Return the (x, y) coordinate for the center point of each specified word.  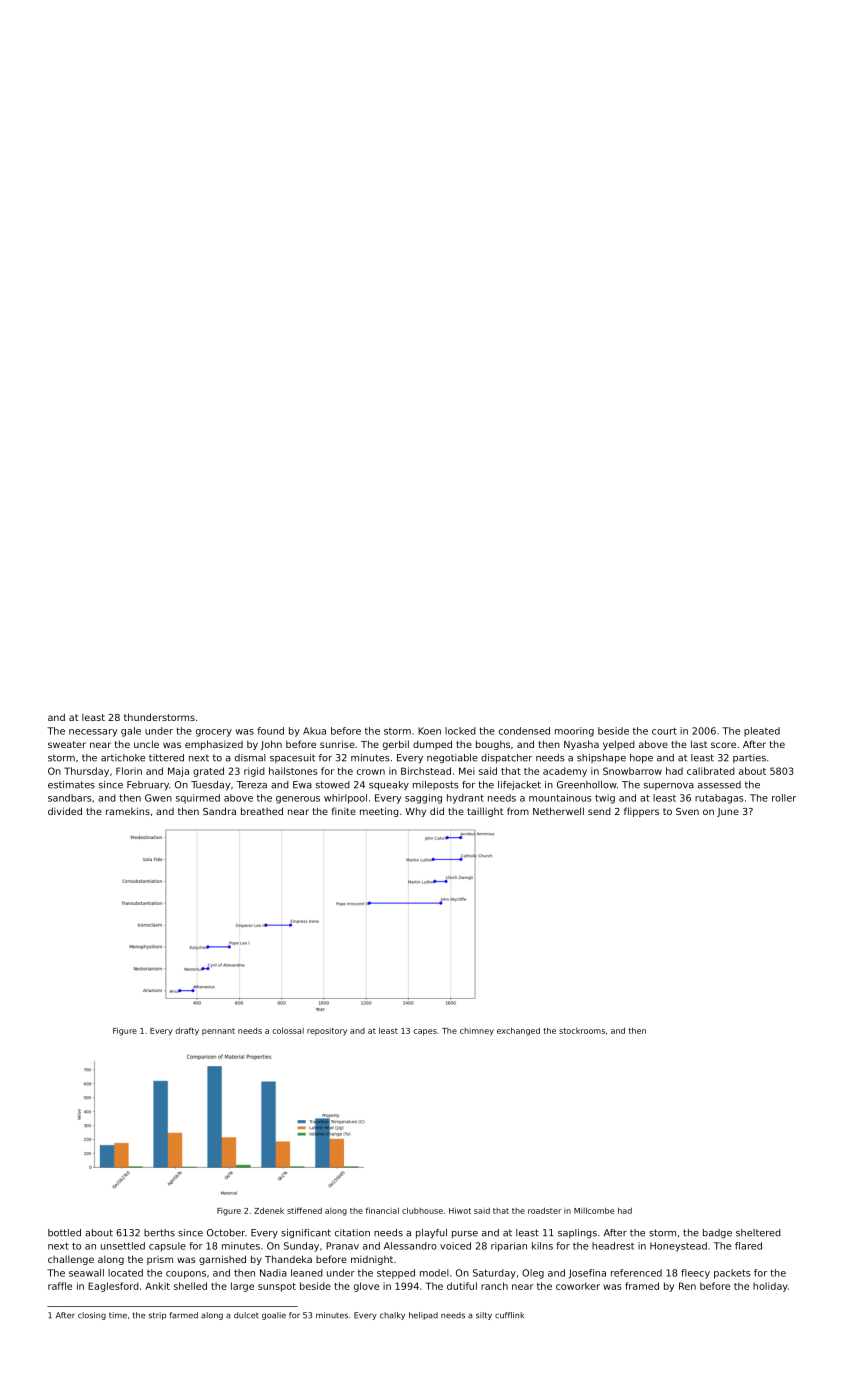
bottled (64, 1233)
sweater (67, 744)
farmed (184, 1315)
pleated (762, 732)
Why (415, 812)
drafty (187, 1031)
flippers (641, 812)
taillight (485, 812)
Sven (687, 811)
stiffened (304, 1210)
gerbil (396, 745)
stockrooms (582, 1031)
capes (425, 1032)
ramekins (128, 811)
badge (717, 1233)
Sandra (219, 811)
